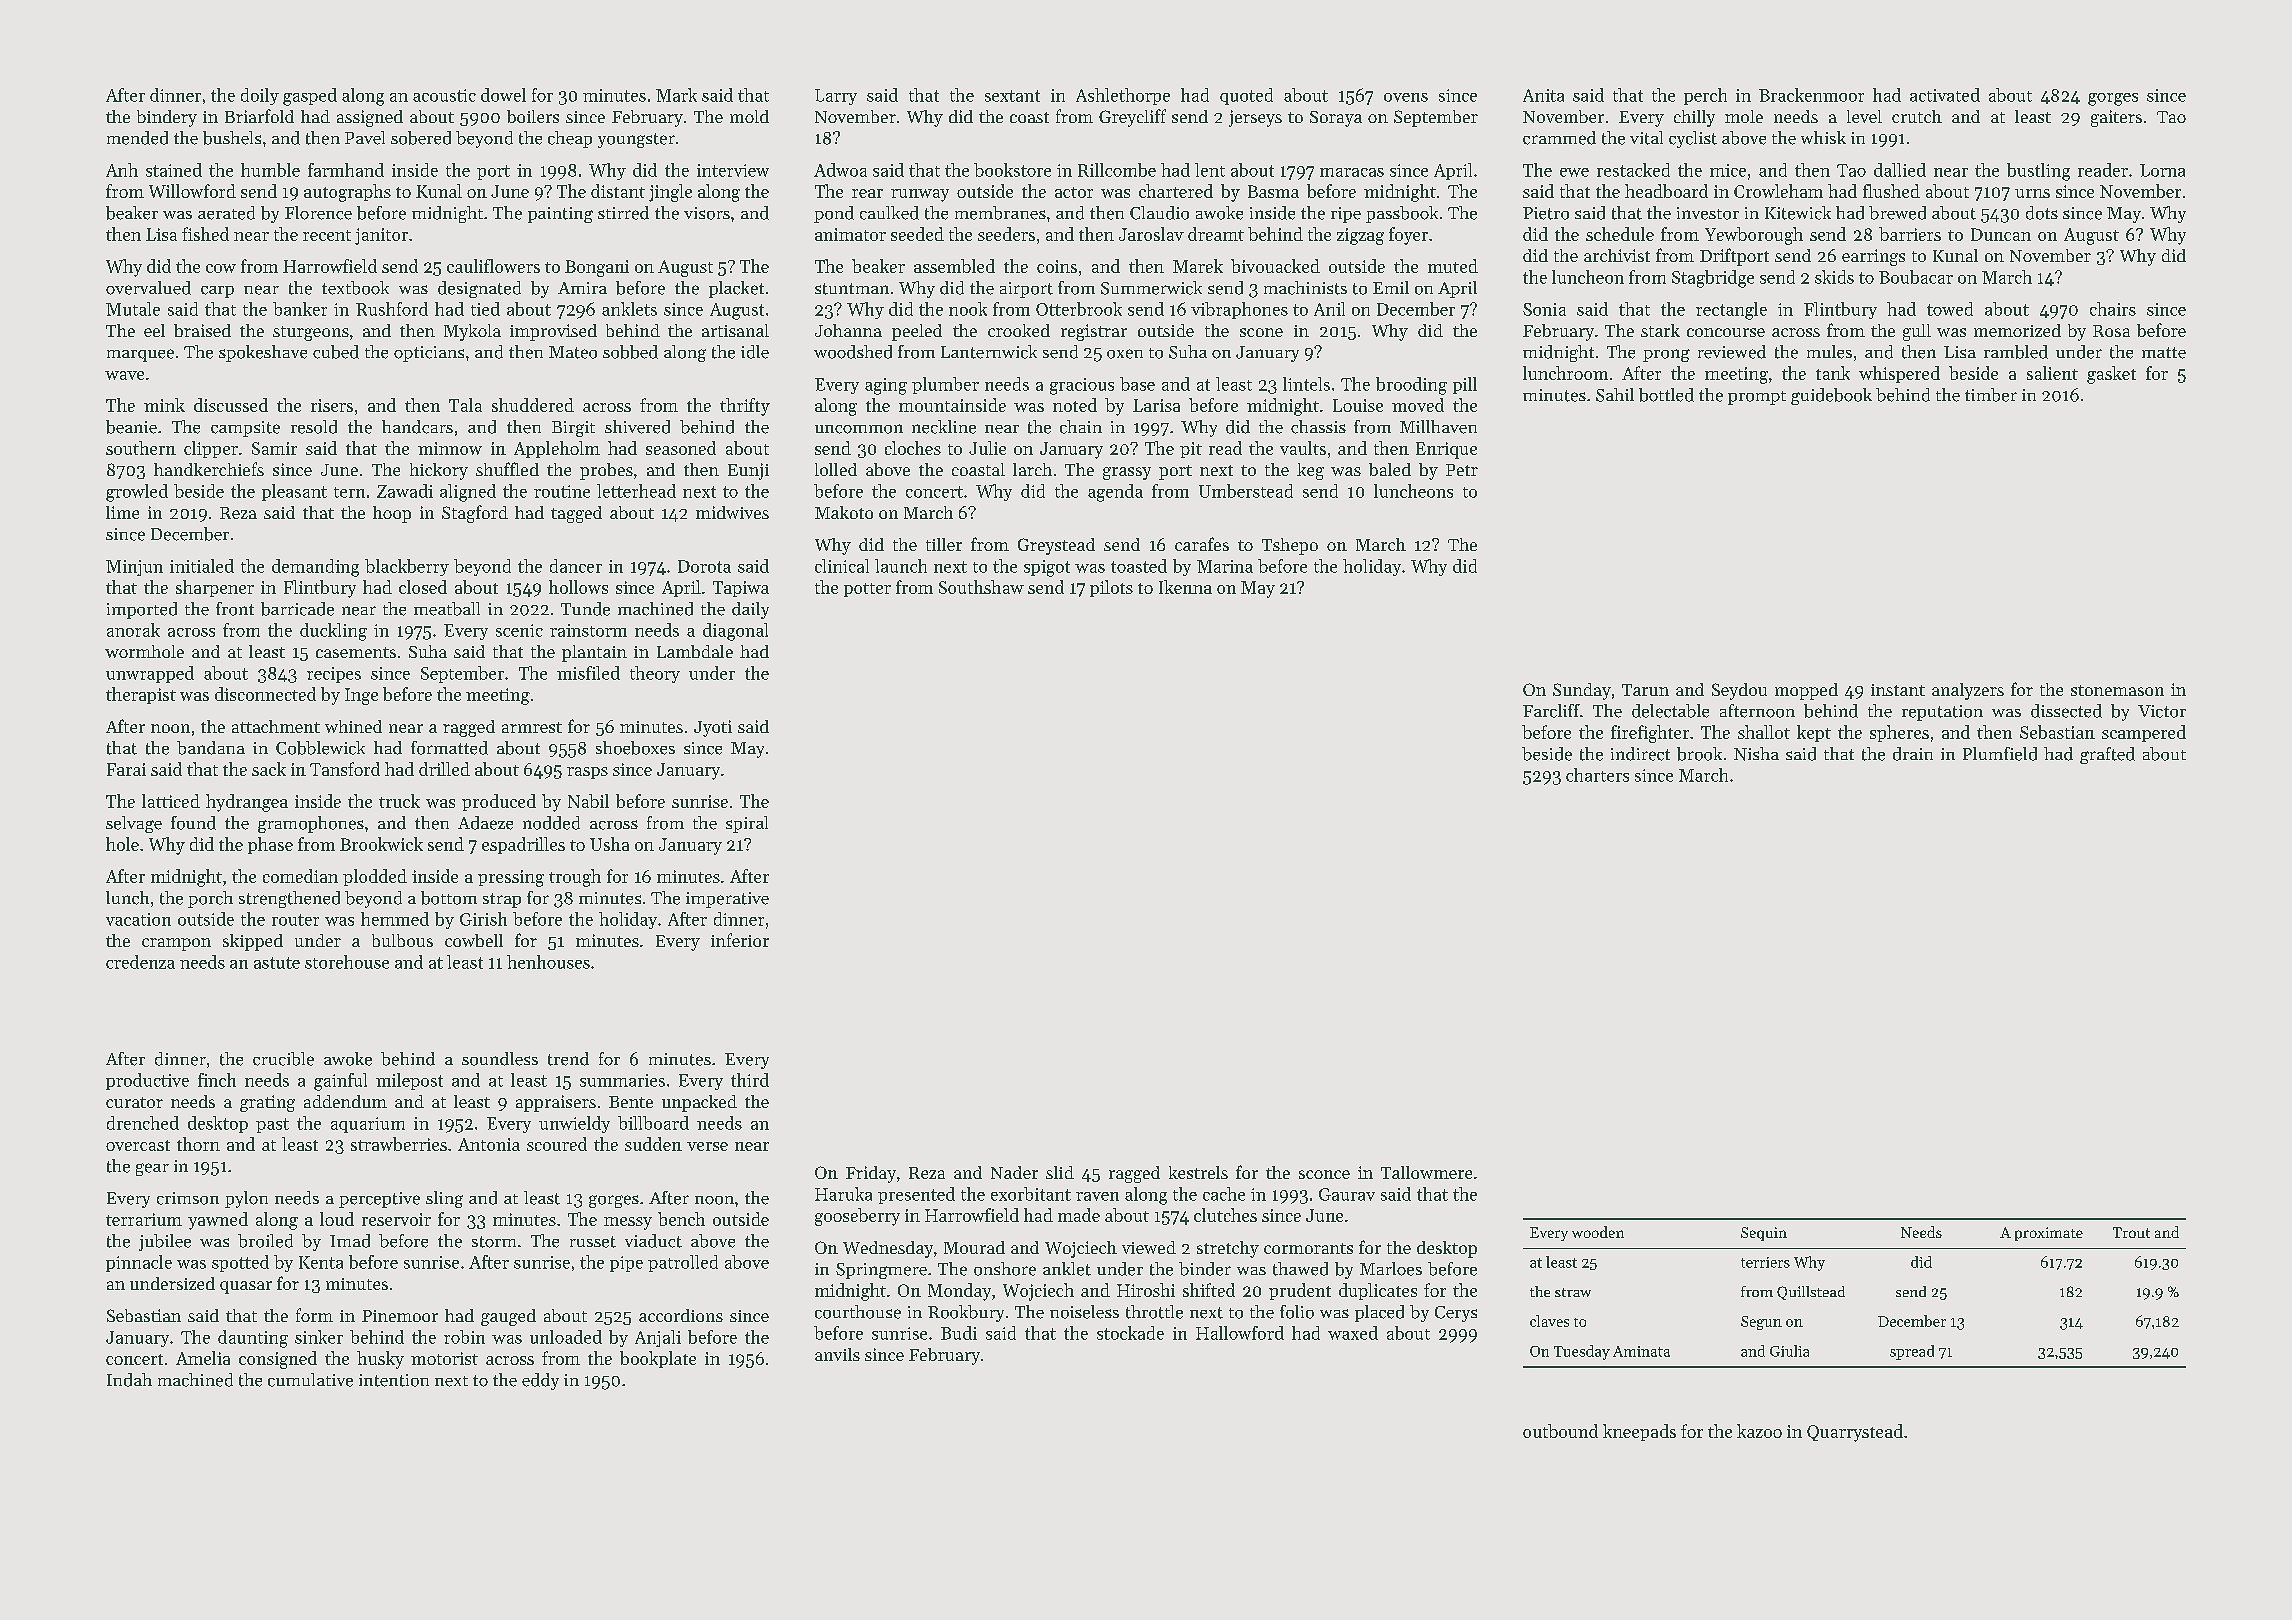 Image resolution: width=2292 pixels, height=1620 pixels. I want to click on timber, so click(1991, 395).
